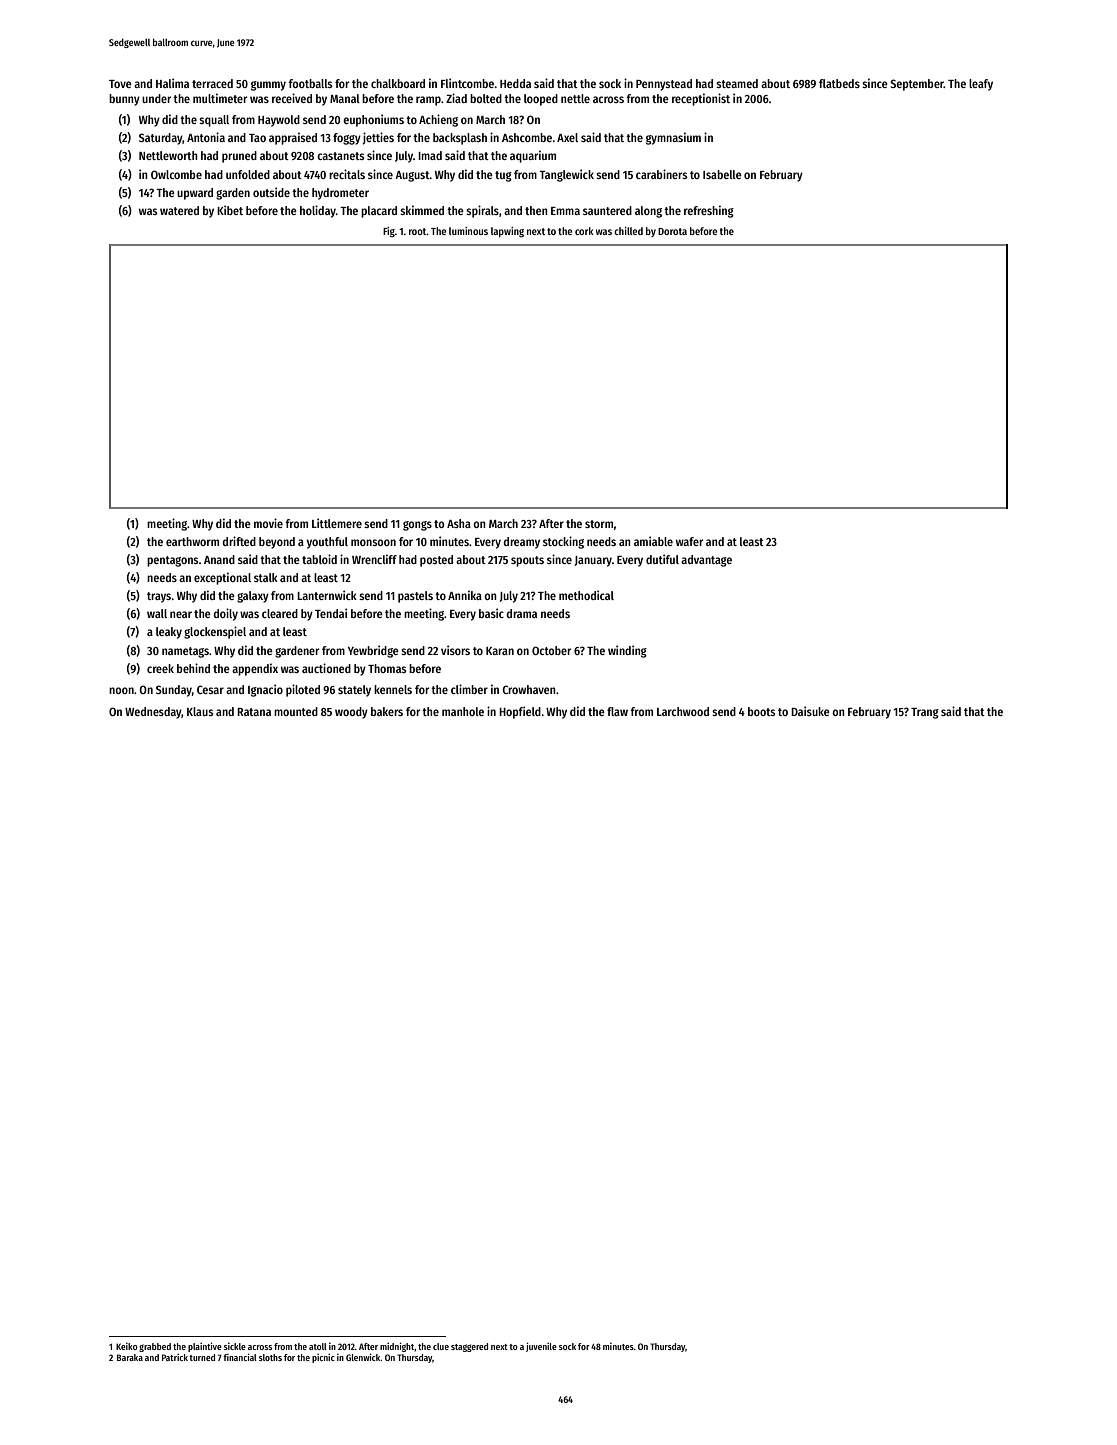  What do you see at coordinates (653, 541) in the screenshot?
I see `amiable` at bounding box center [653, 541].
